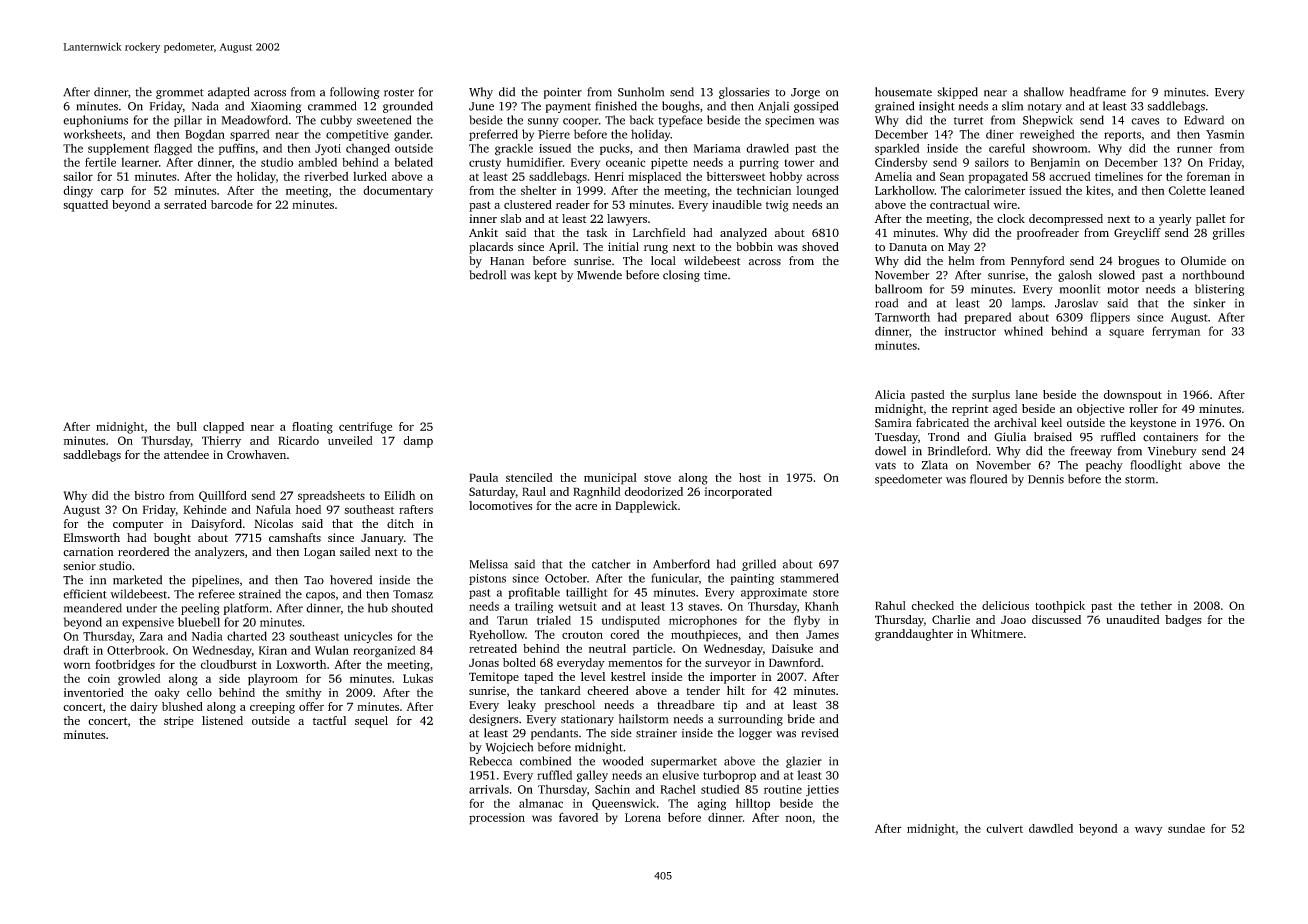 The width and height of the image is (1308, 924). What do you see at coordinates (365, 428) in the image?
I see `centrifuge` at bounding box center [365, 428].
